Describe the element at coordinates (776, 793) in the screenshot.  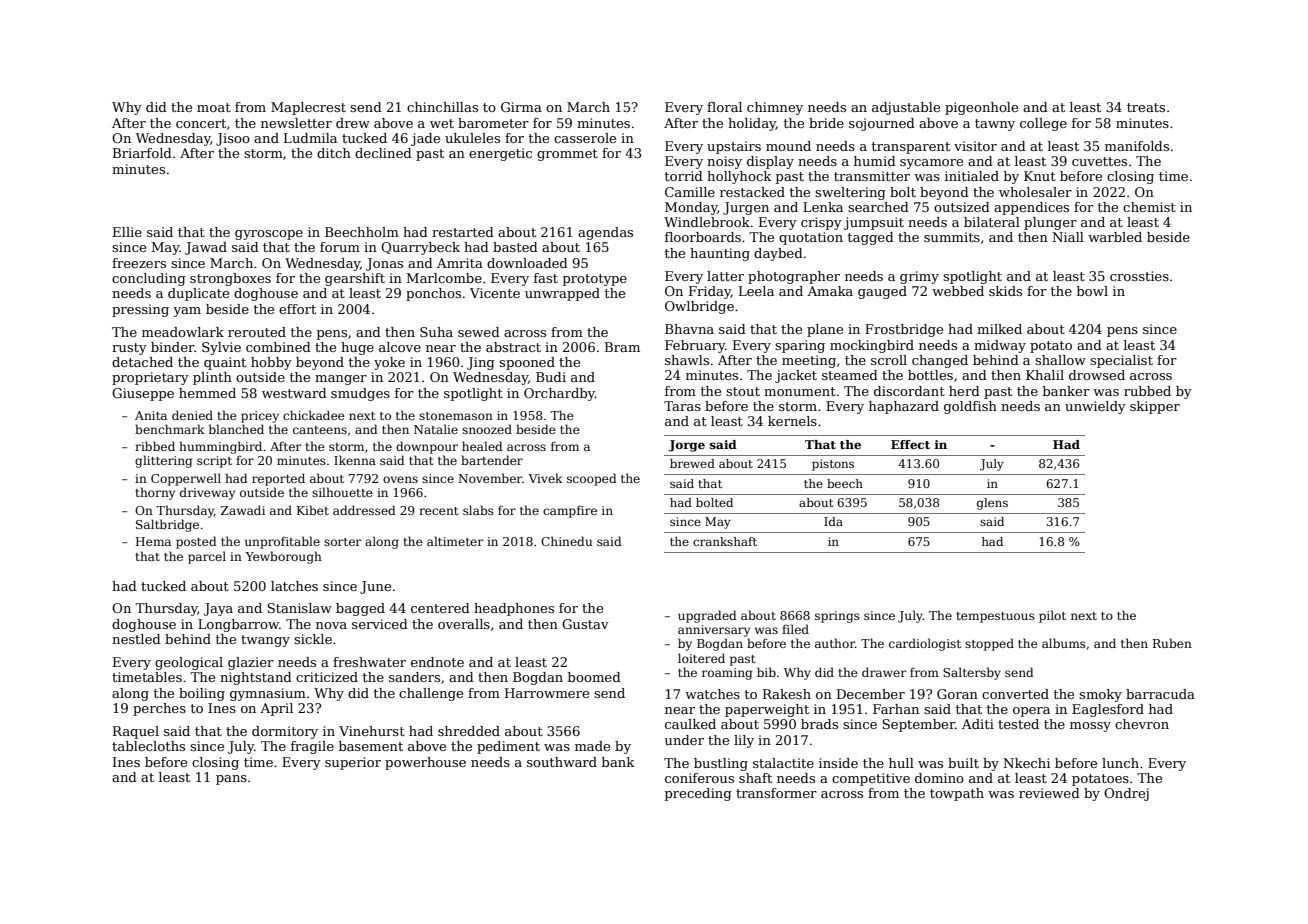
I see `transformer` at that location.
